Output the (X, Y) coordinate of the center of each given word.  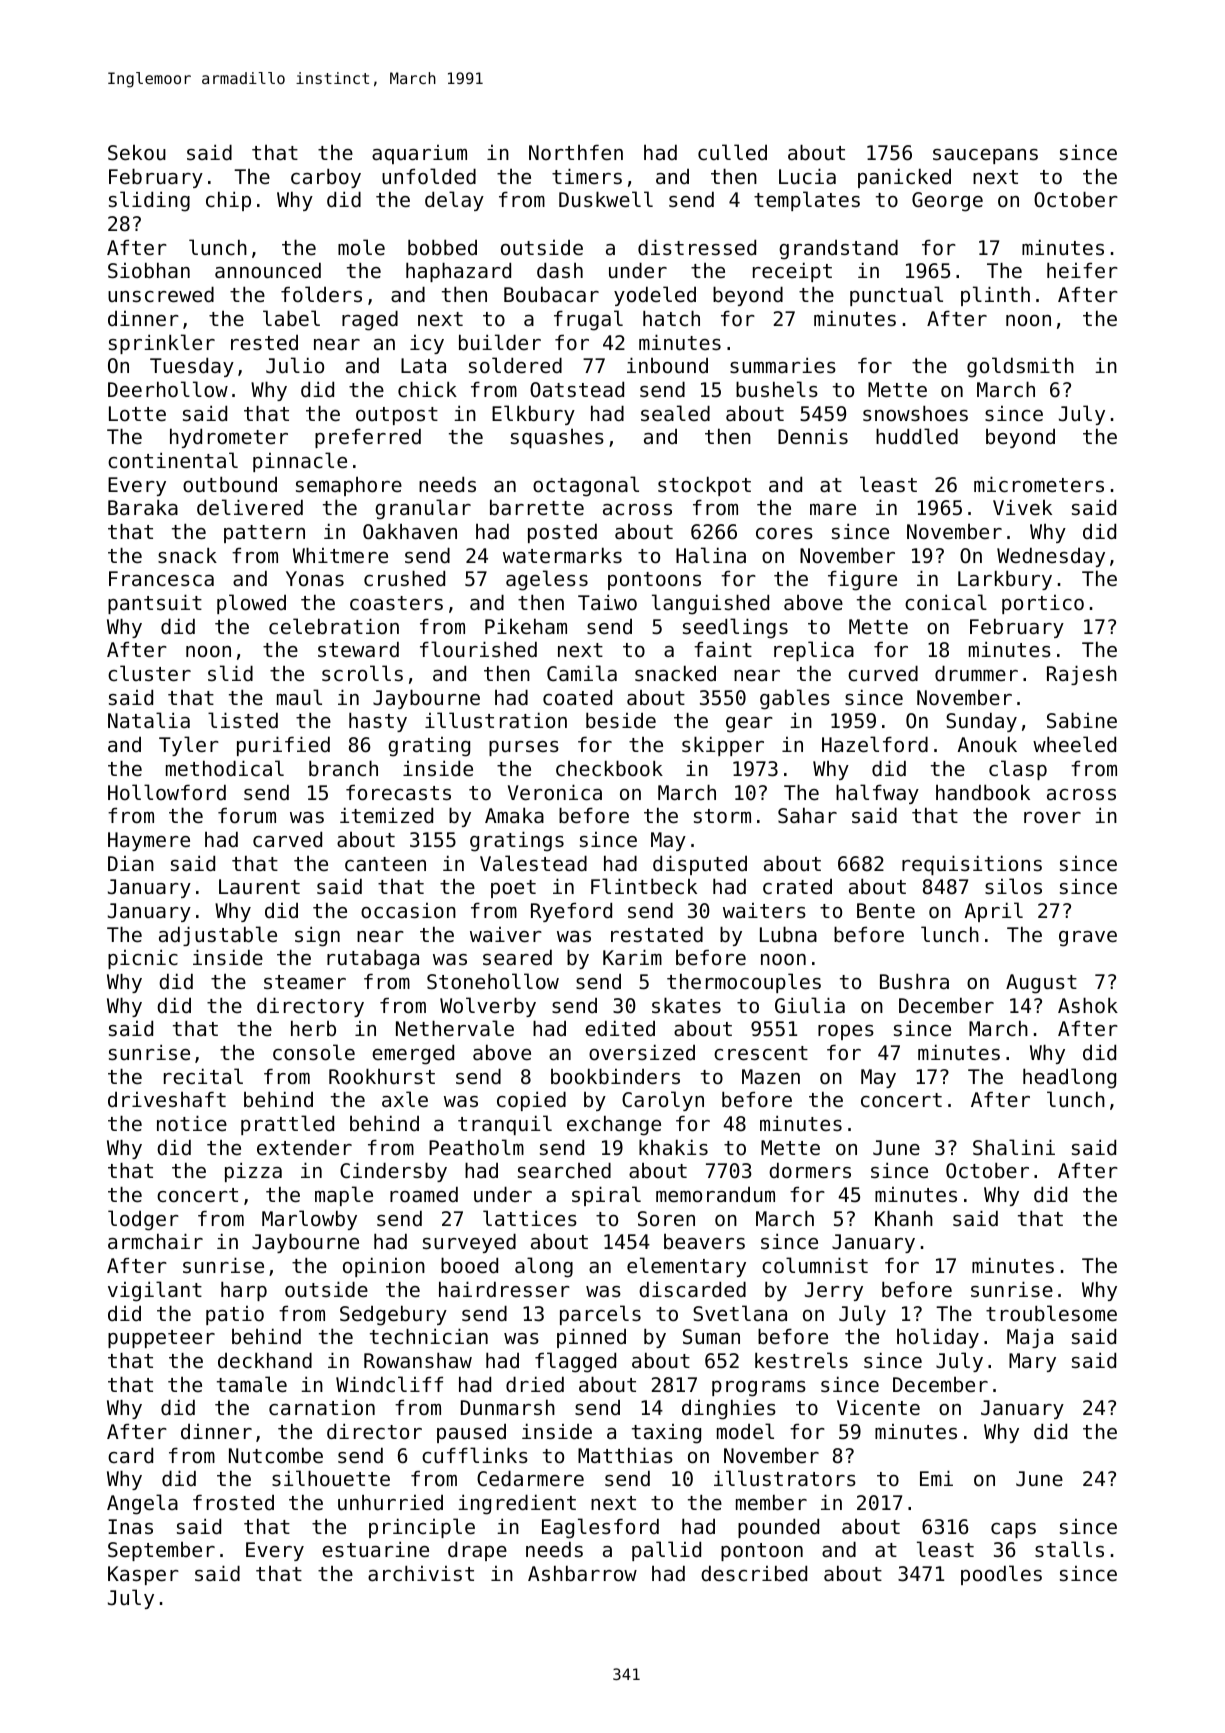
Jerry (834, 1291)
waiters (764, 911)
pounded (778, 1528)
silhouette (331, 1478)
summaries (783, 365)
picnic (143, 959)
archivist (421, 1573)
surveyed (469, 1243)
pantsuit (155, 604)
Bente (886, 911)
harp (244, 1291)
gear (749, 725)
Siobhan (149, 270)
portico (1043, 604)
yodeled (655, 296)
